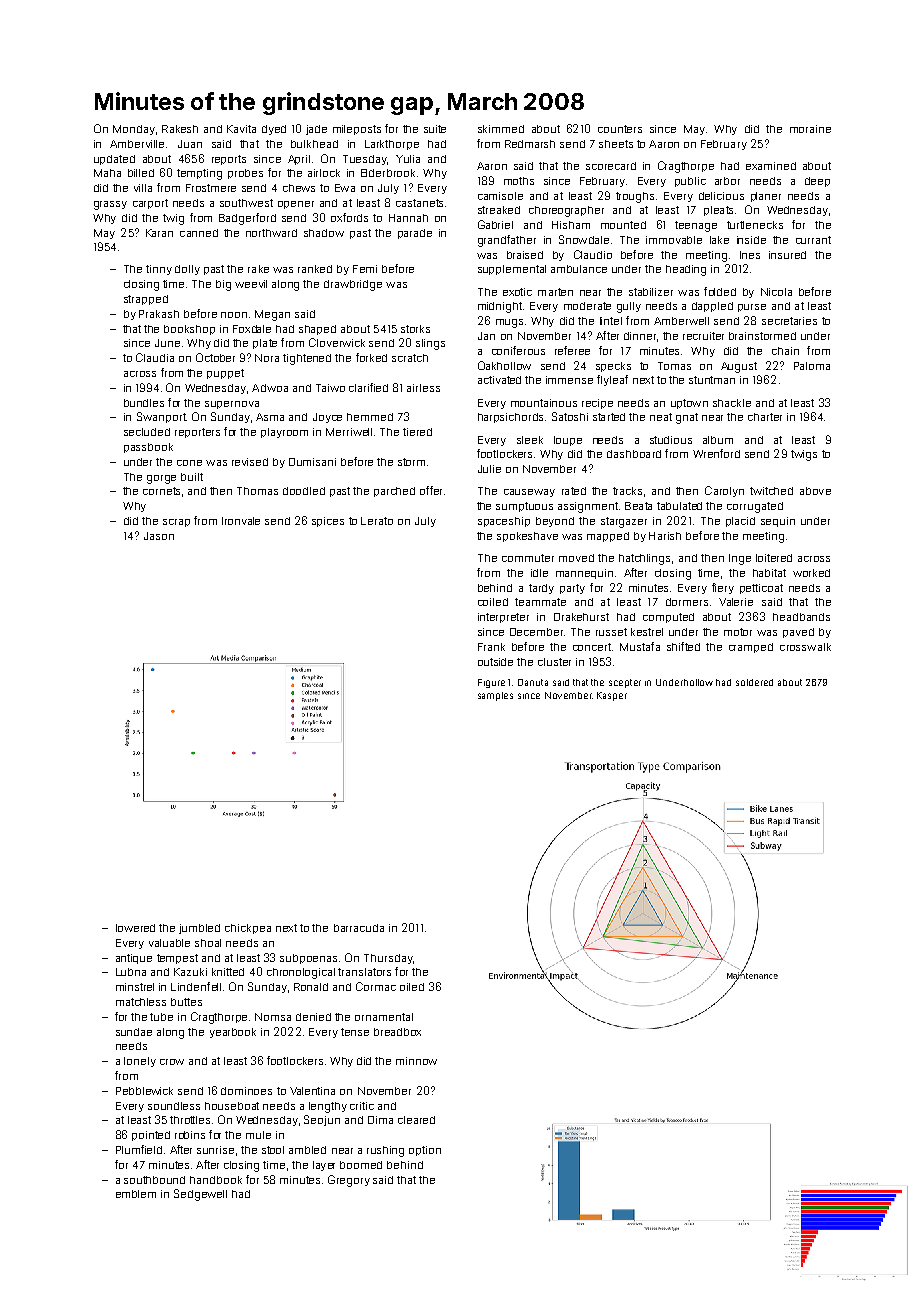  I want to click on jumbled, so click(199, 929).
